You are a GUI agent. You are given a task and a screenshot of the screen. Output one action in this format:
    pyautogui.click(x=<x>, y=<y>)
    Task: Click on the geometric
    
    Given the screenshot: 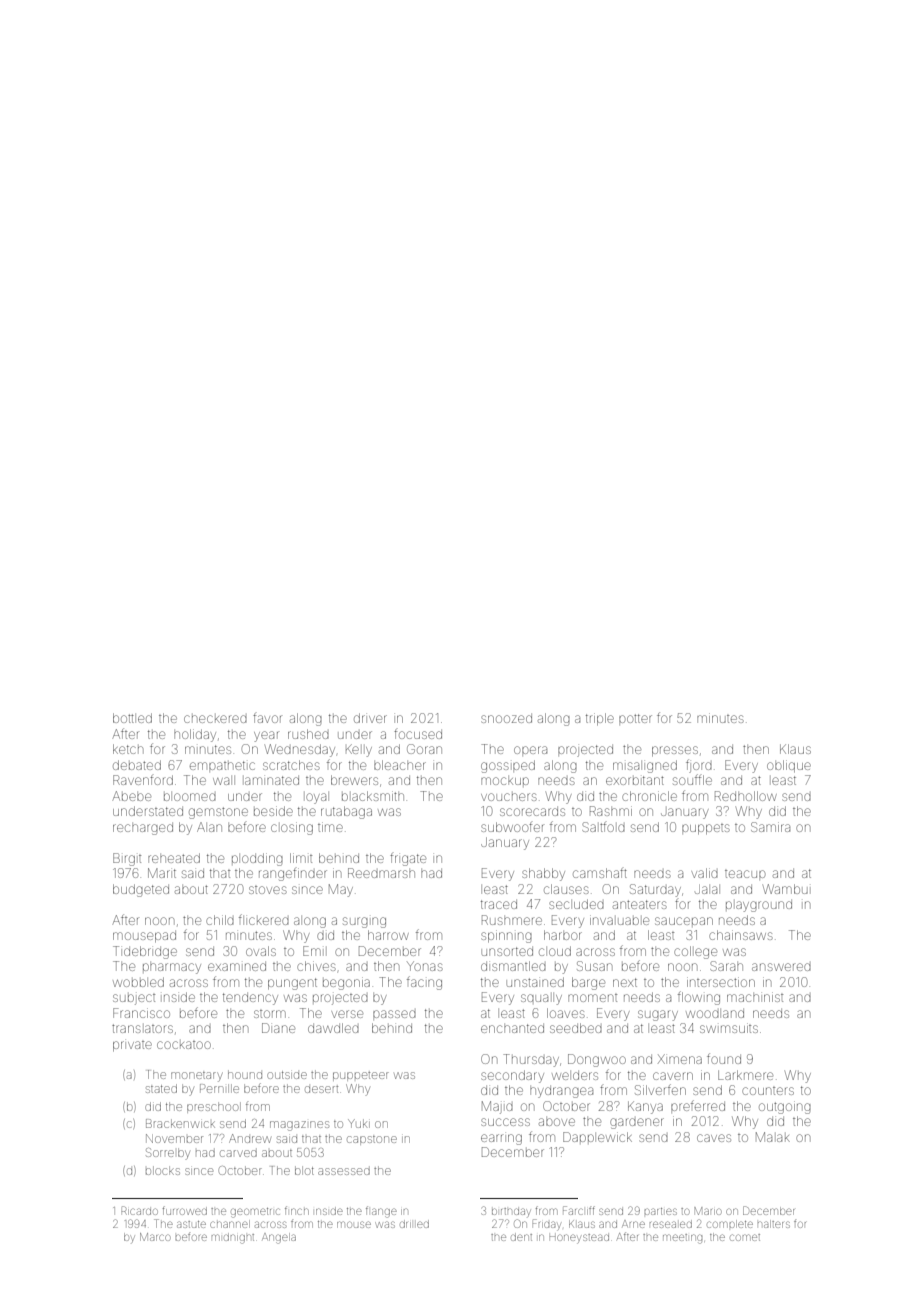 What is the action you would take?
    pyautogui.click(x=255, y=1213)
